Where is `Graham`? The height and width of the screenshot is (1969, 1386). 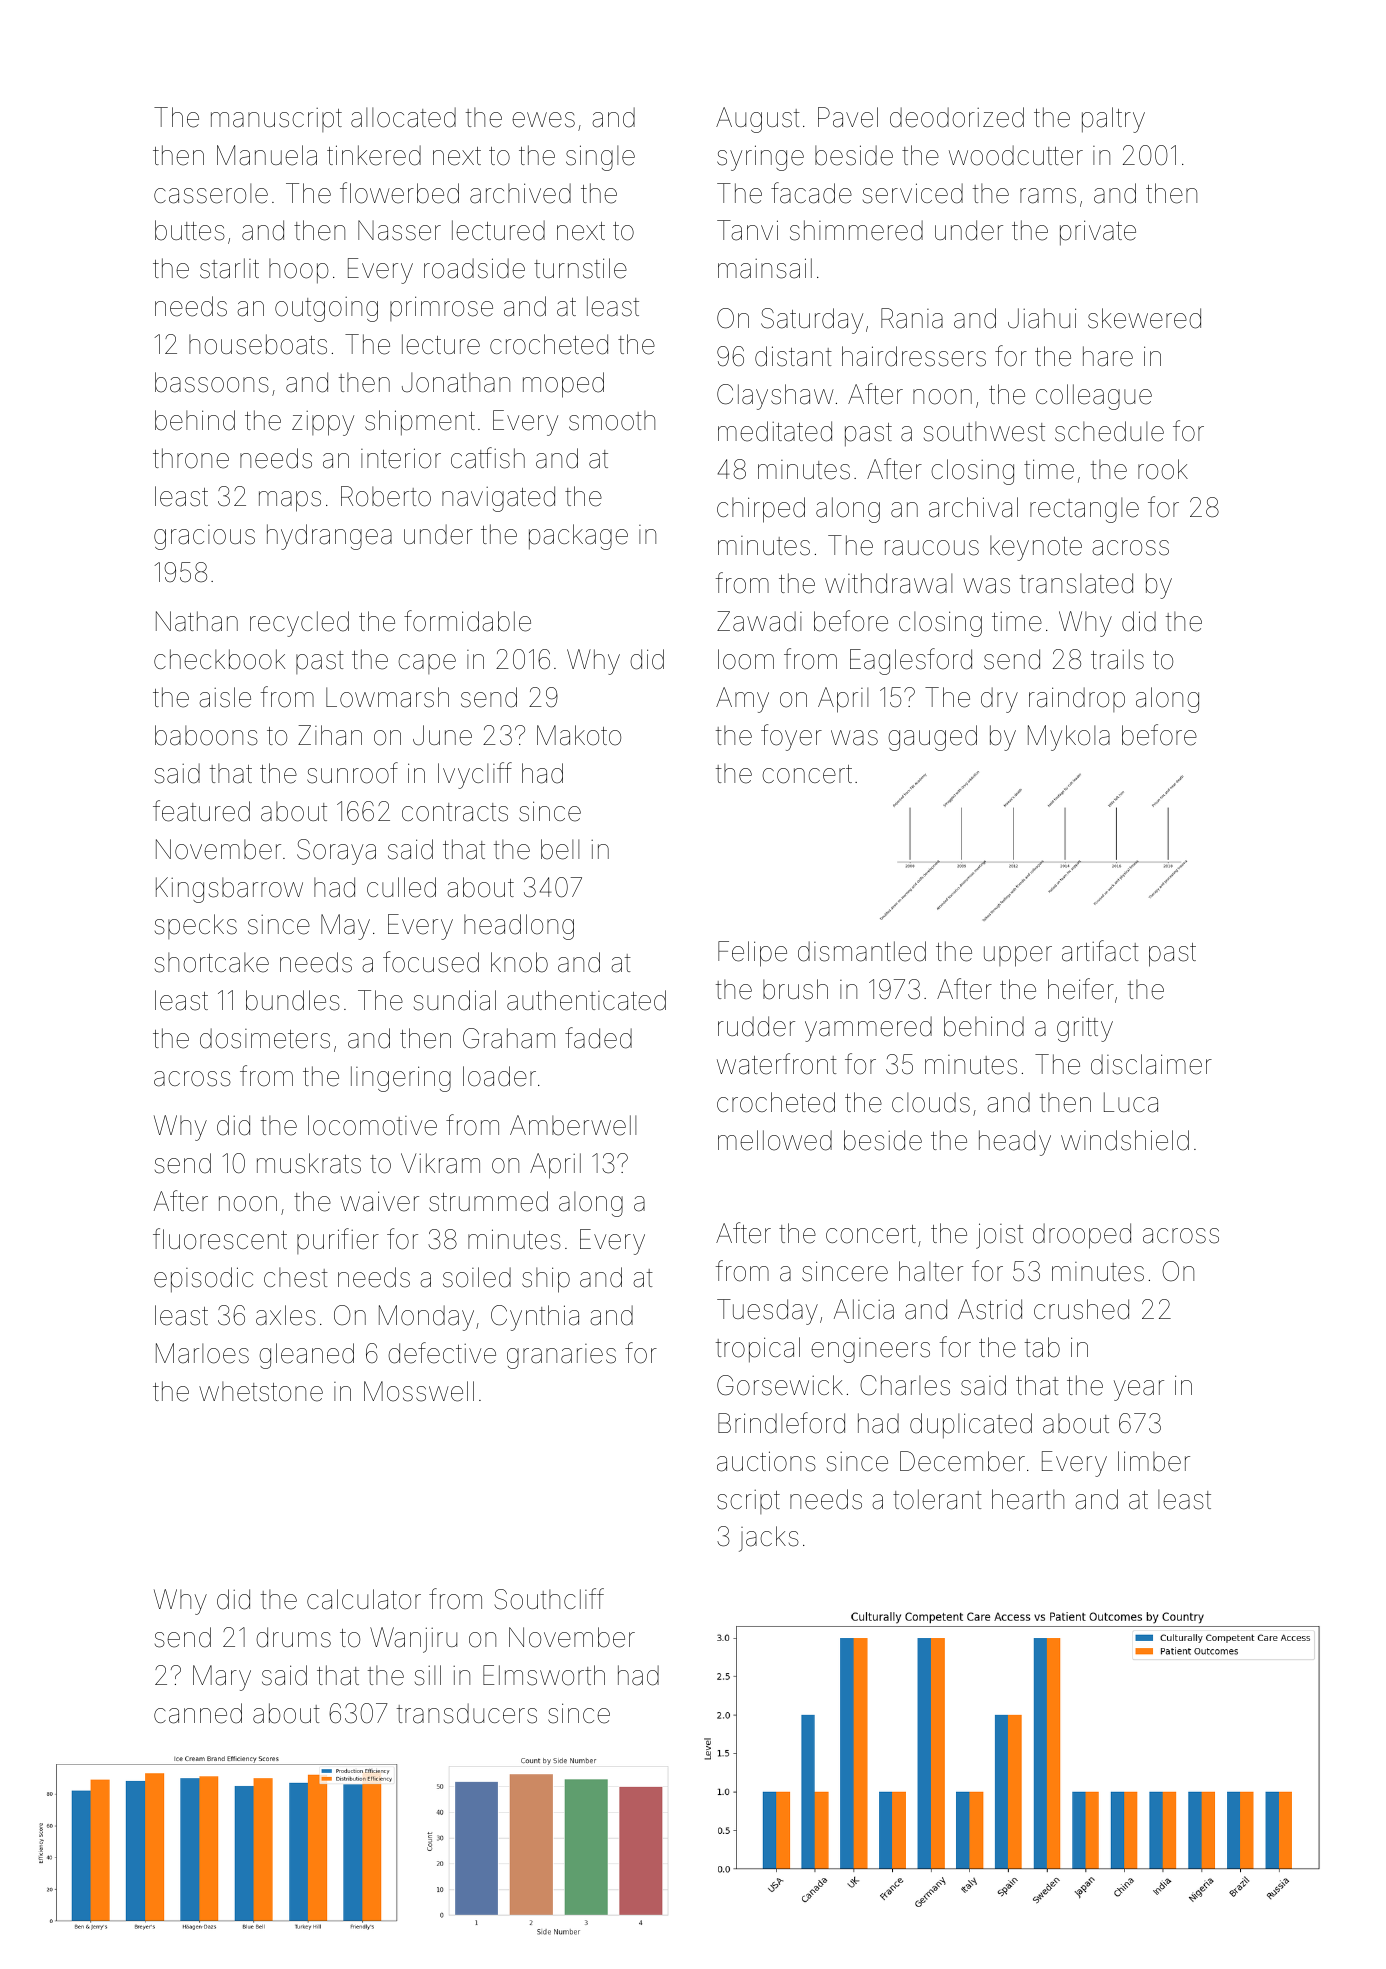 Graham is located at coordinates (509, 1038).
